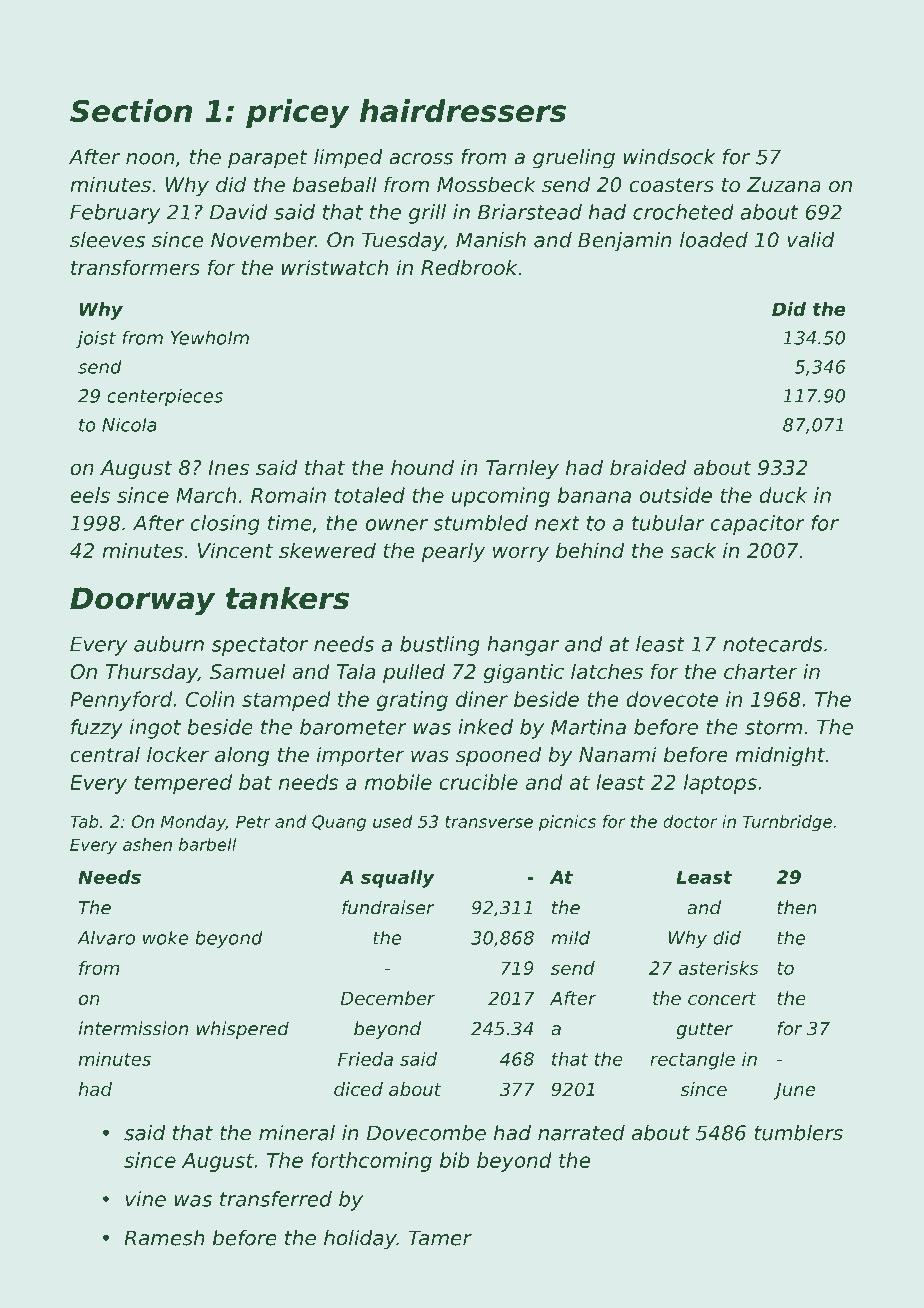  I want to click on Doorway, so click(142, 601).
